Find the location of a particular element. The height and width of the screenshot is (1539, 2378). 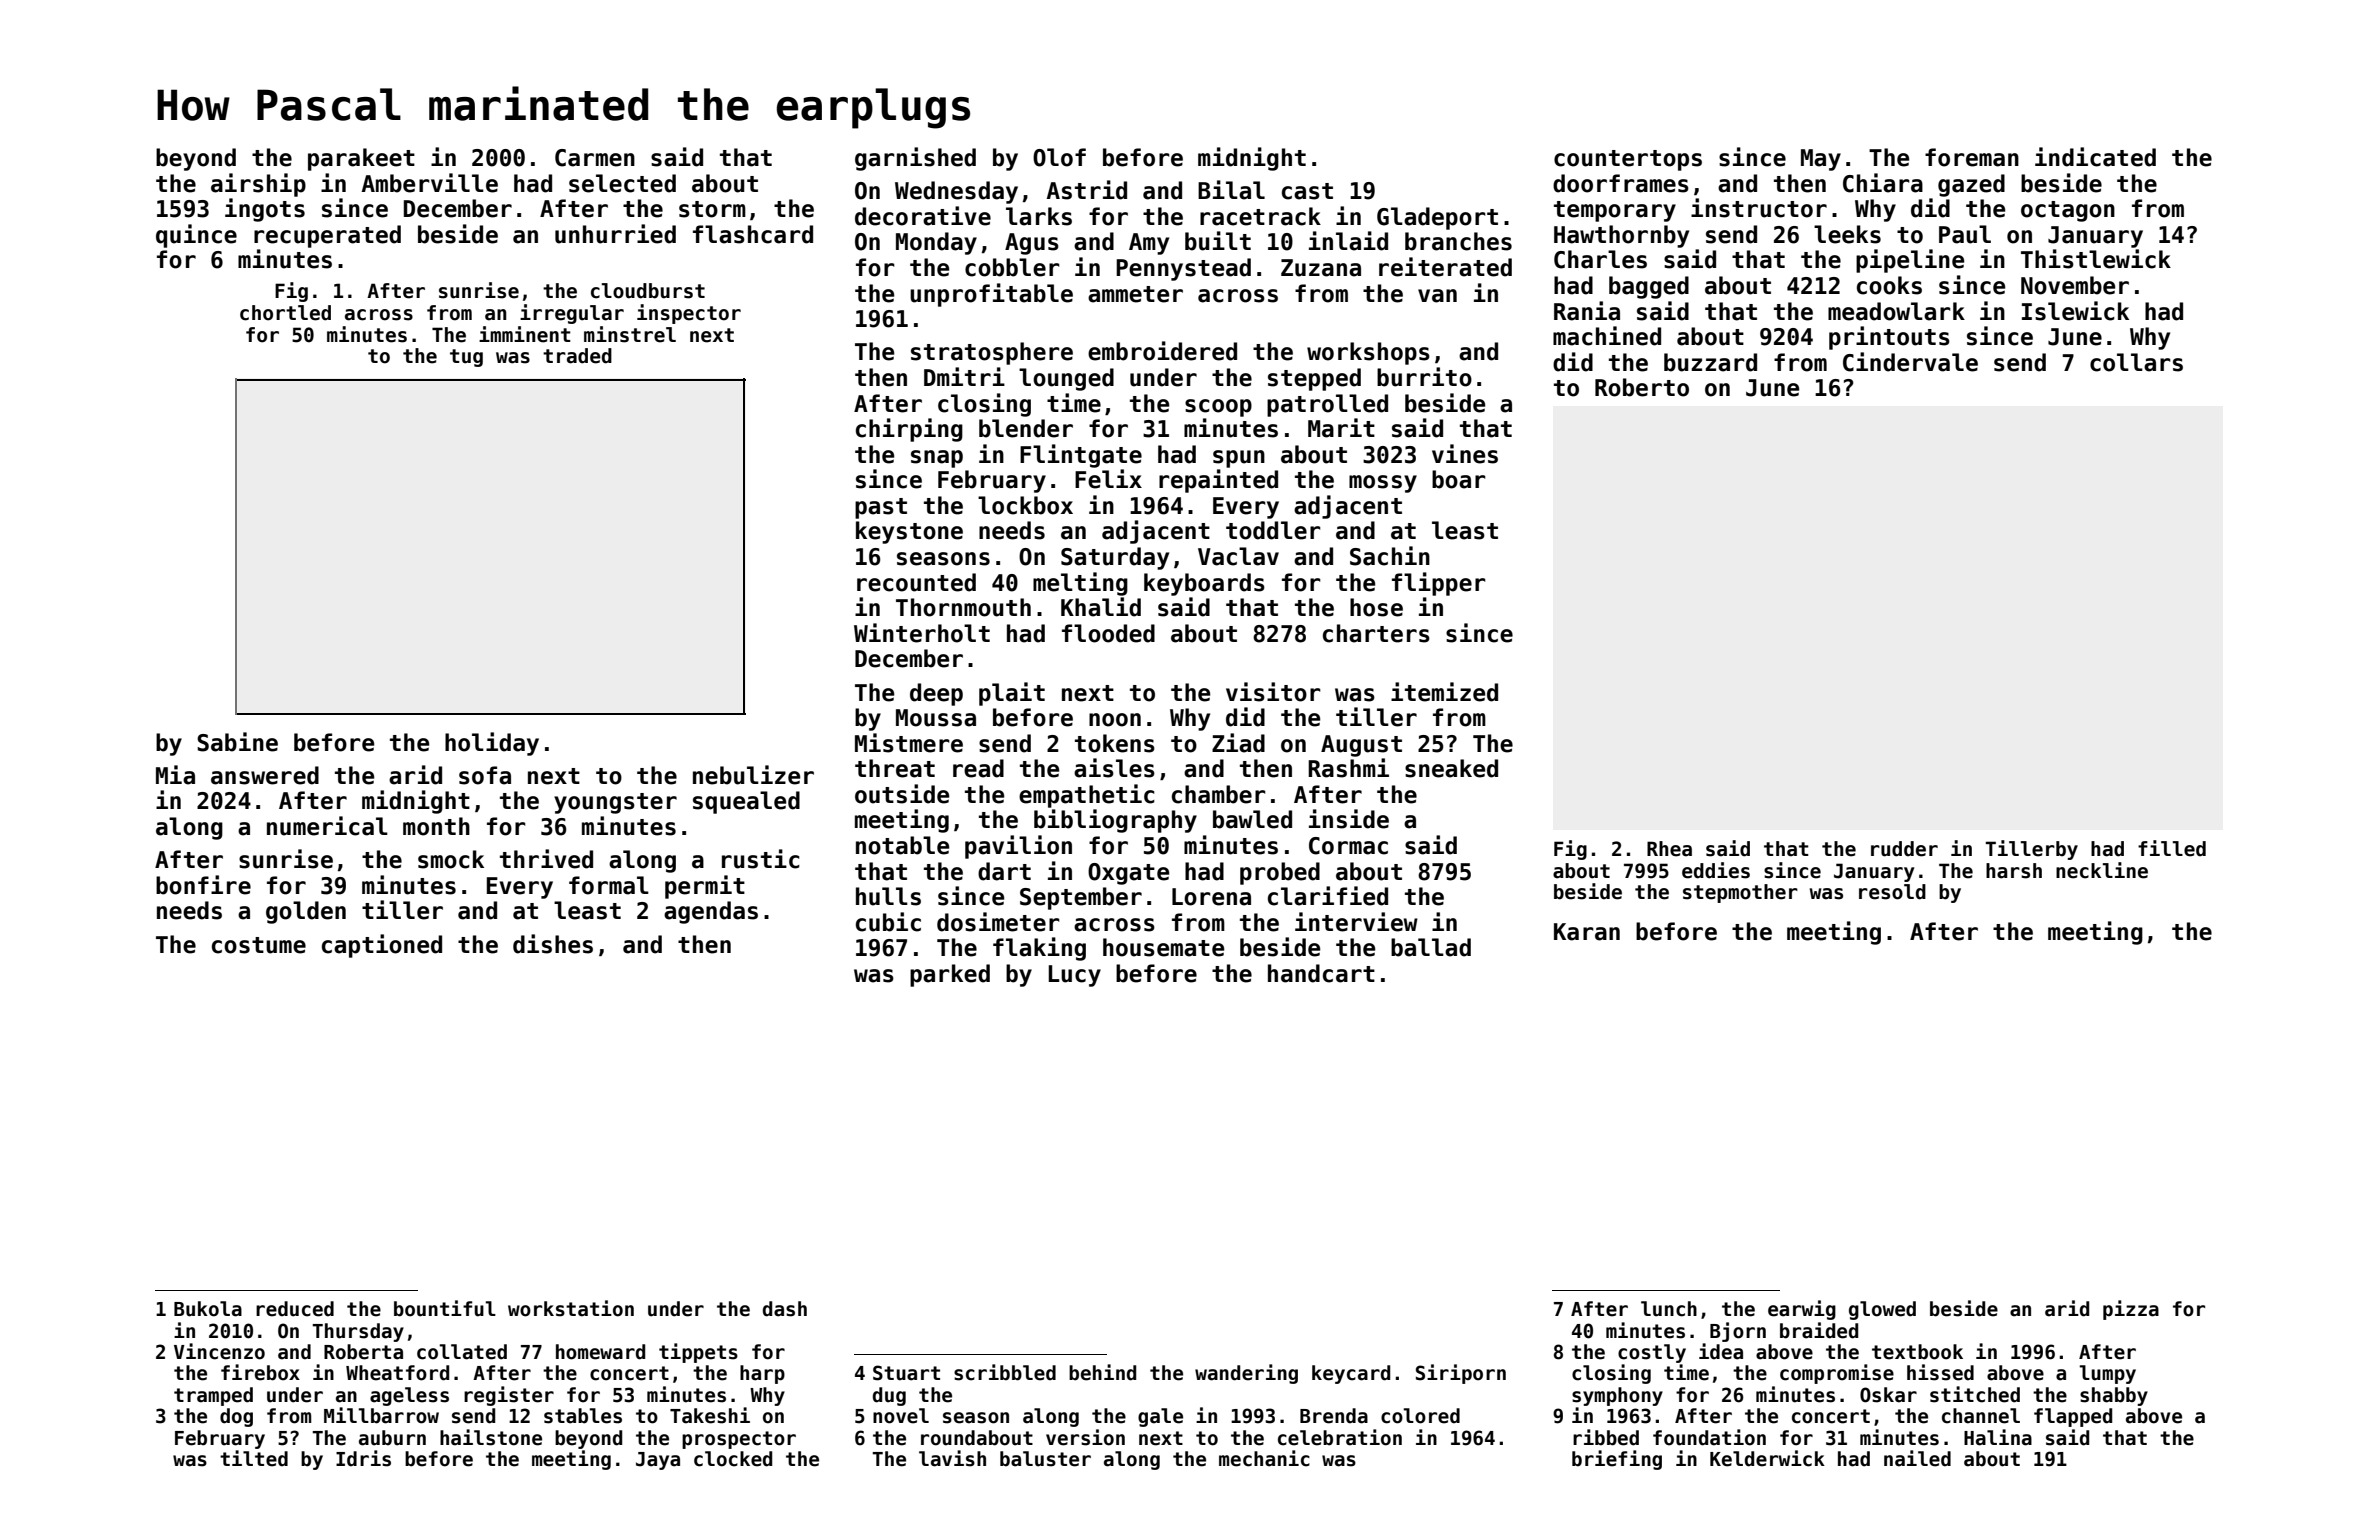

garnished is located at coordinates (915, 159).
